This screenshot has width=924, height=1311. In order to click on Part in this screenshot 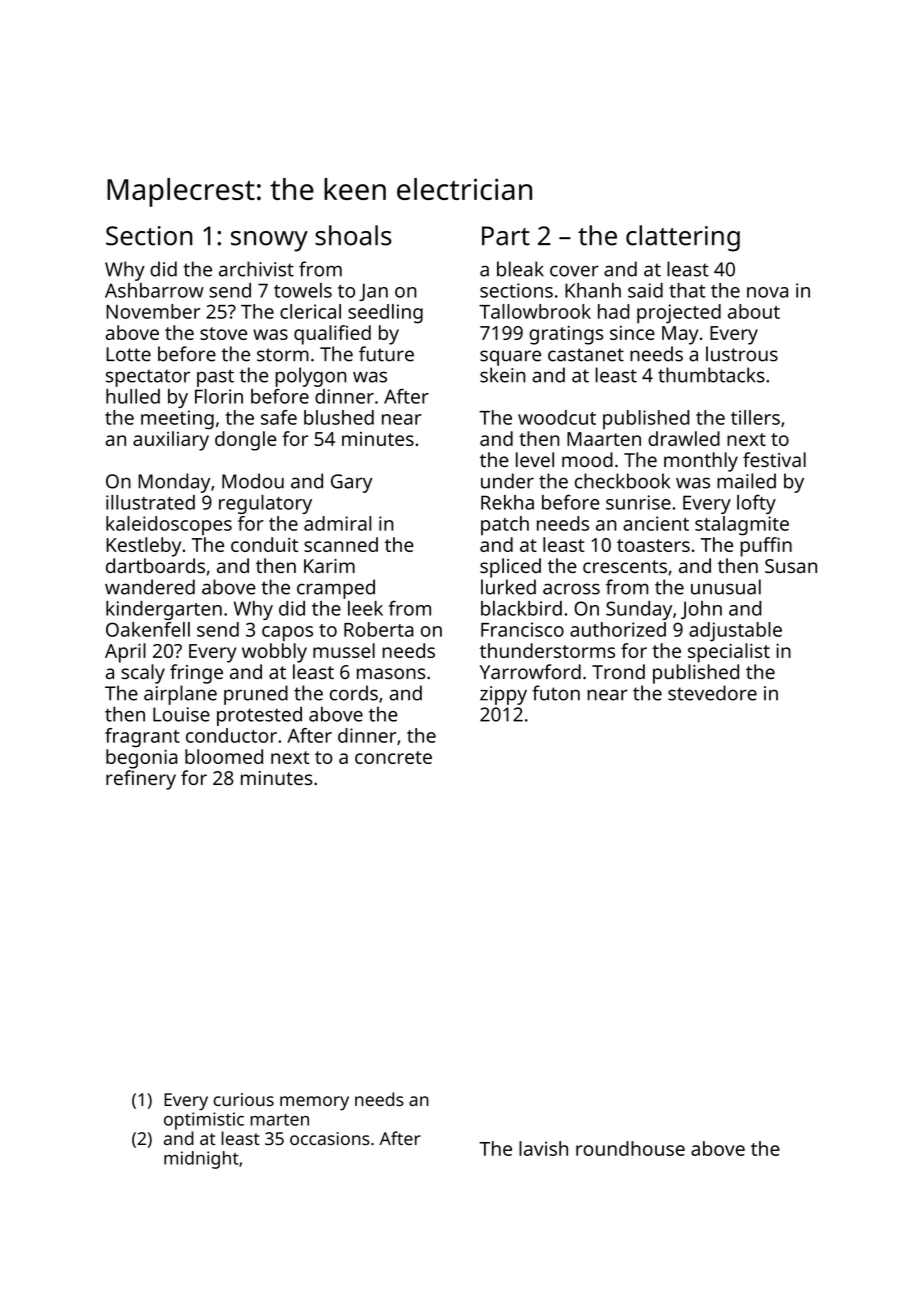, I will do `click(506, 236)`.
